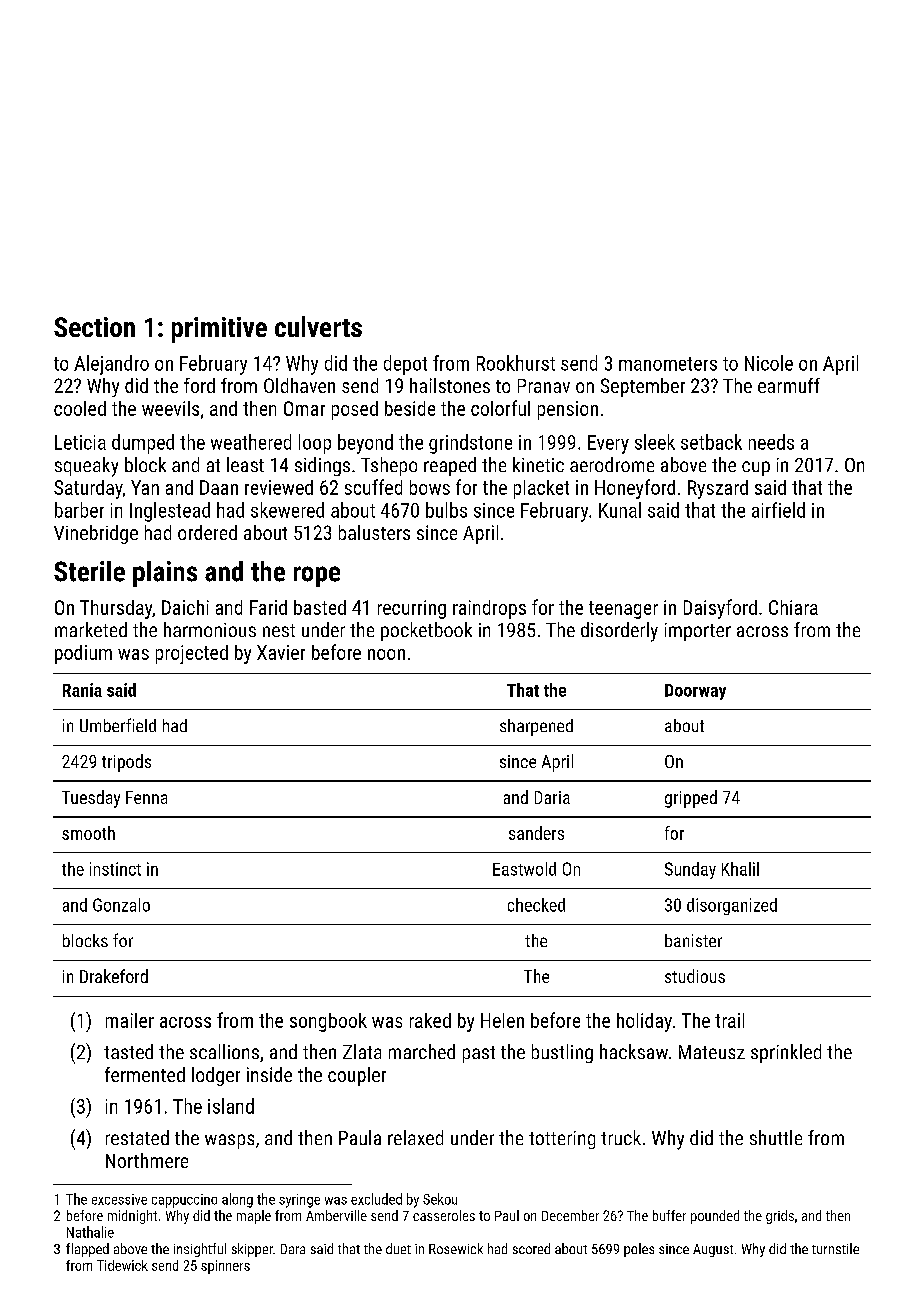 Image resolution: width=924 pixels, height=1308 pixels. What do you see at coordinates (786, 1053) in the image?
I see `sprinkled` at bounding box center [786, 1053].
